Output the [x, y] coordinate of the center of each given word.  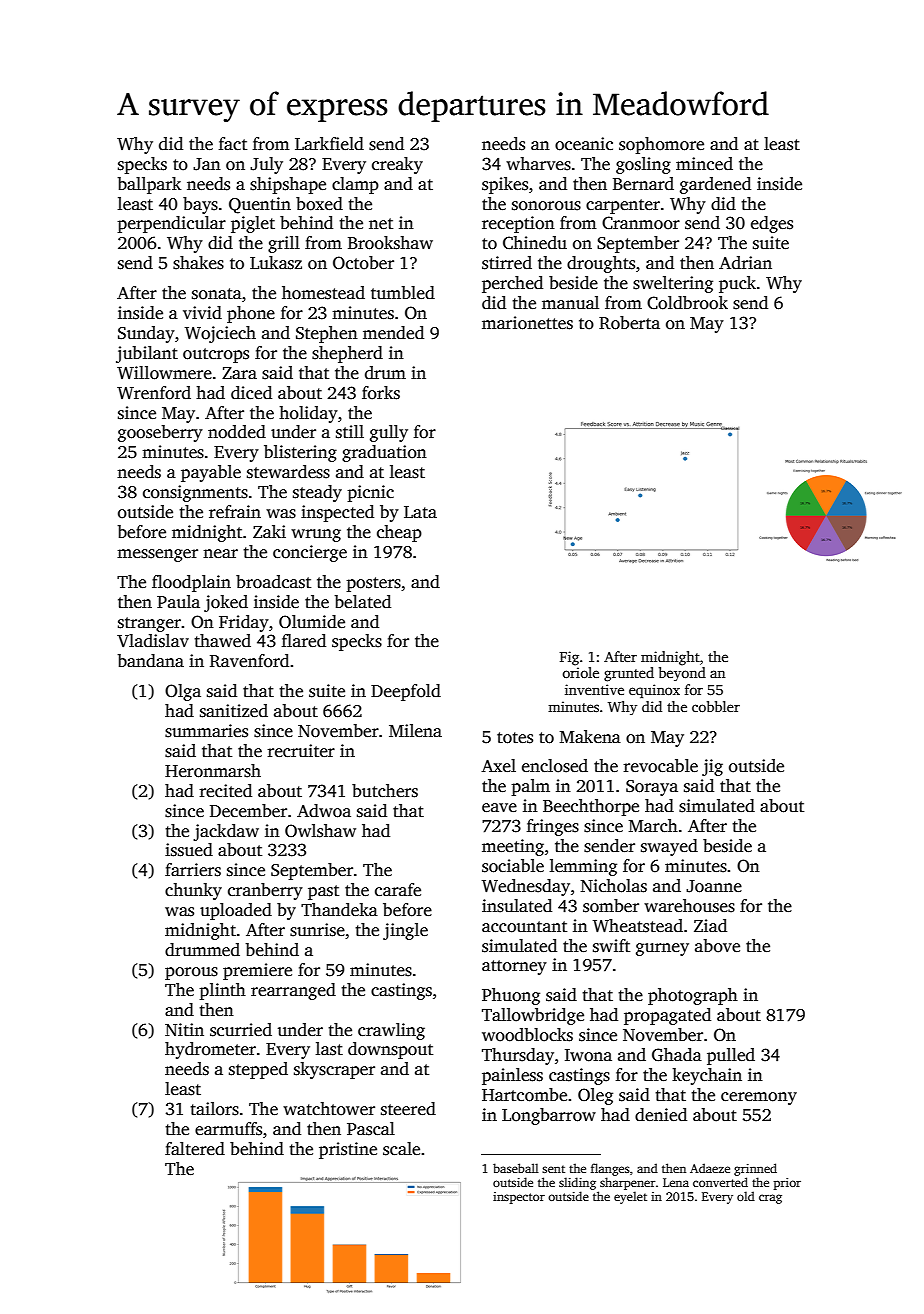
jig [712, 767]
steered [408, 1109]
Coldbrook [687, 303]
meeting [513, 847]
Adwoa [324, 811]
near [220, 554]
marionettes [527, 323]
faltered [195, 1149]
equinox [654, 691]
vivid [202, 312]
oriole [580, 672]
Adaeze [710, 1168]
